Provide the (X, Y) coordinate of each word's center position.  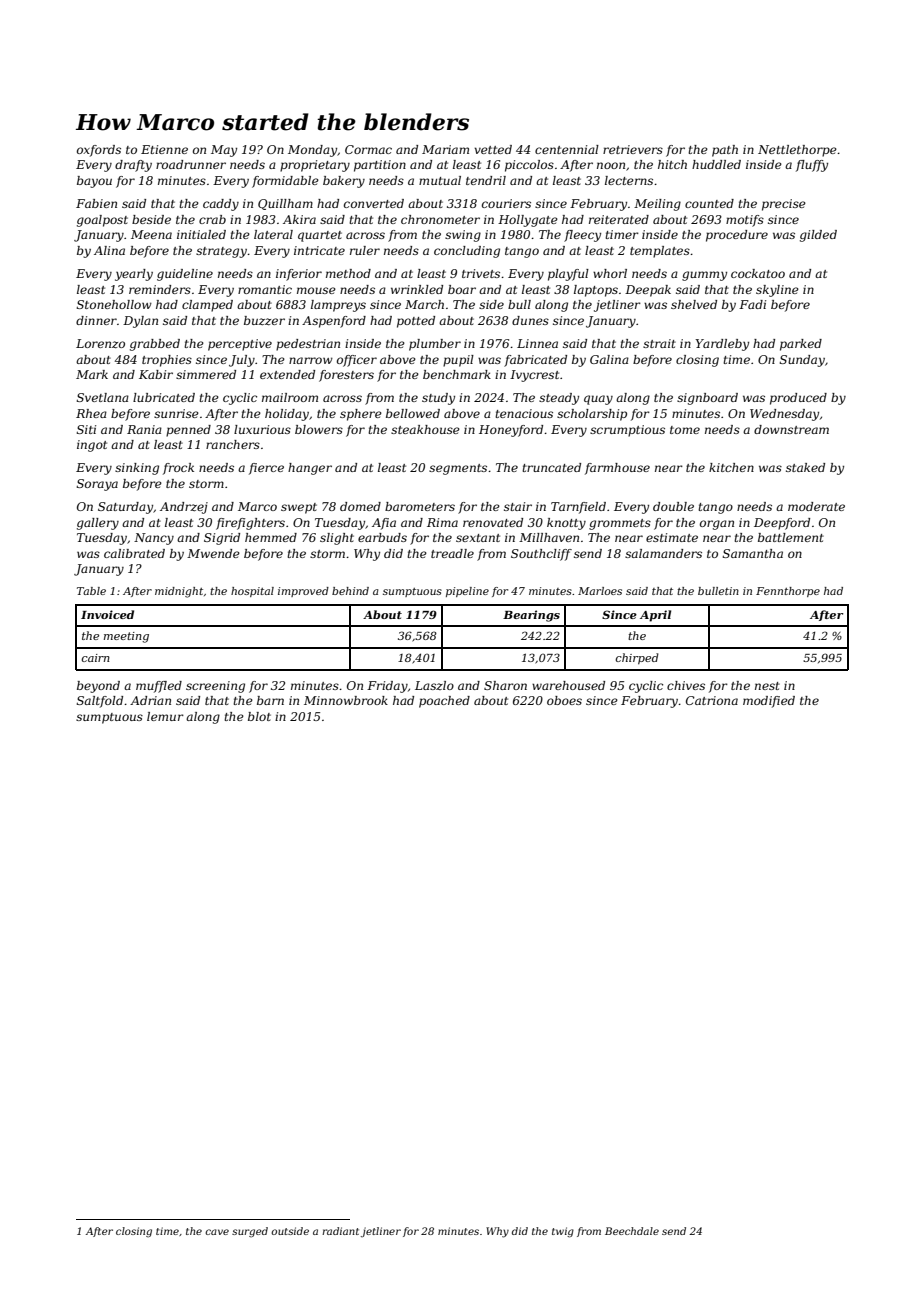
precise (784, 205)
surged (250, 1232)
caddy (221, 205)
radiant (340, 1231)
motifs (745, 221)
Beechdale (632, 1231)
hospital (252, 592)
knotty (566, 524)
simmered (206, 374)
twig (563, 1232)
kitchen (731, 467)
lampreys (338, 306)
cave (217, 1232)
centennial (567, 149)
